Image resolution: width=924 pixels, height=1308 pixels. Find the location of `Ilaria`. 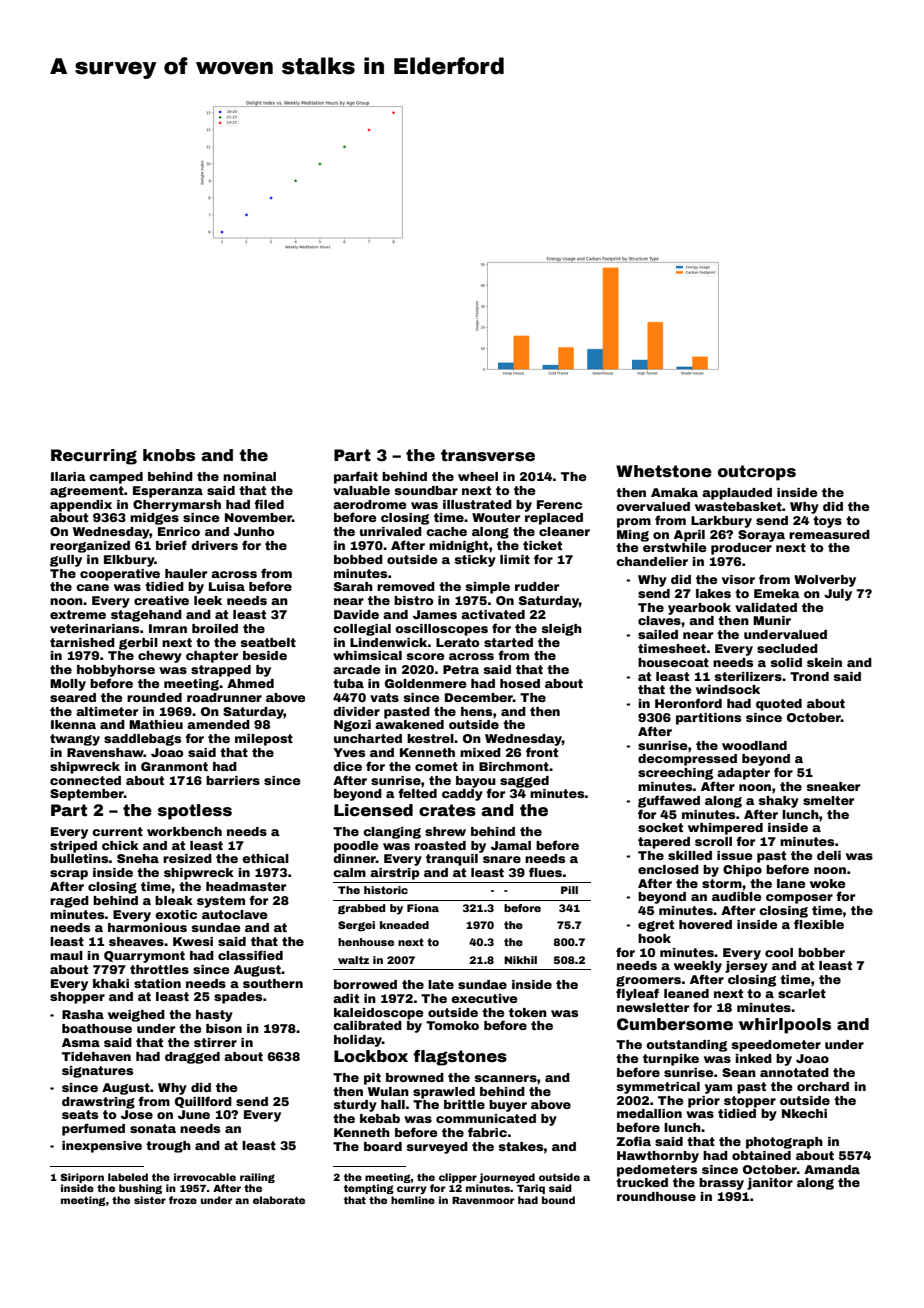

Ilaria is located at coordinates (68, 476).
